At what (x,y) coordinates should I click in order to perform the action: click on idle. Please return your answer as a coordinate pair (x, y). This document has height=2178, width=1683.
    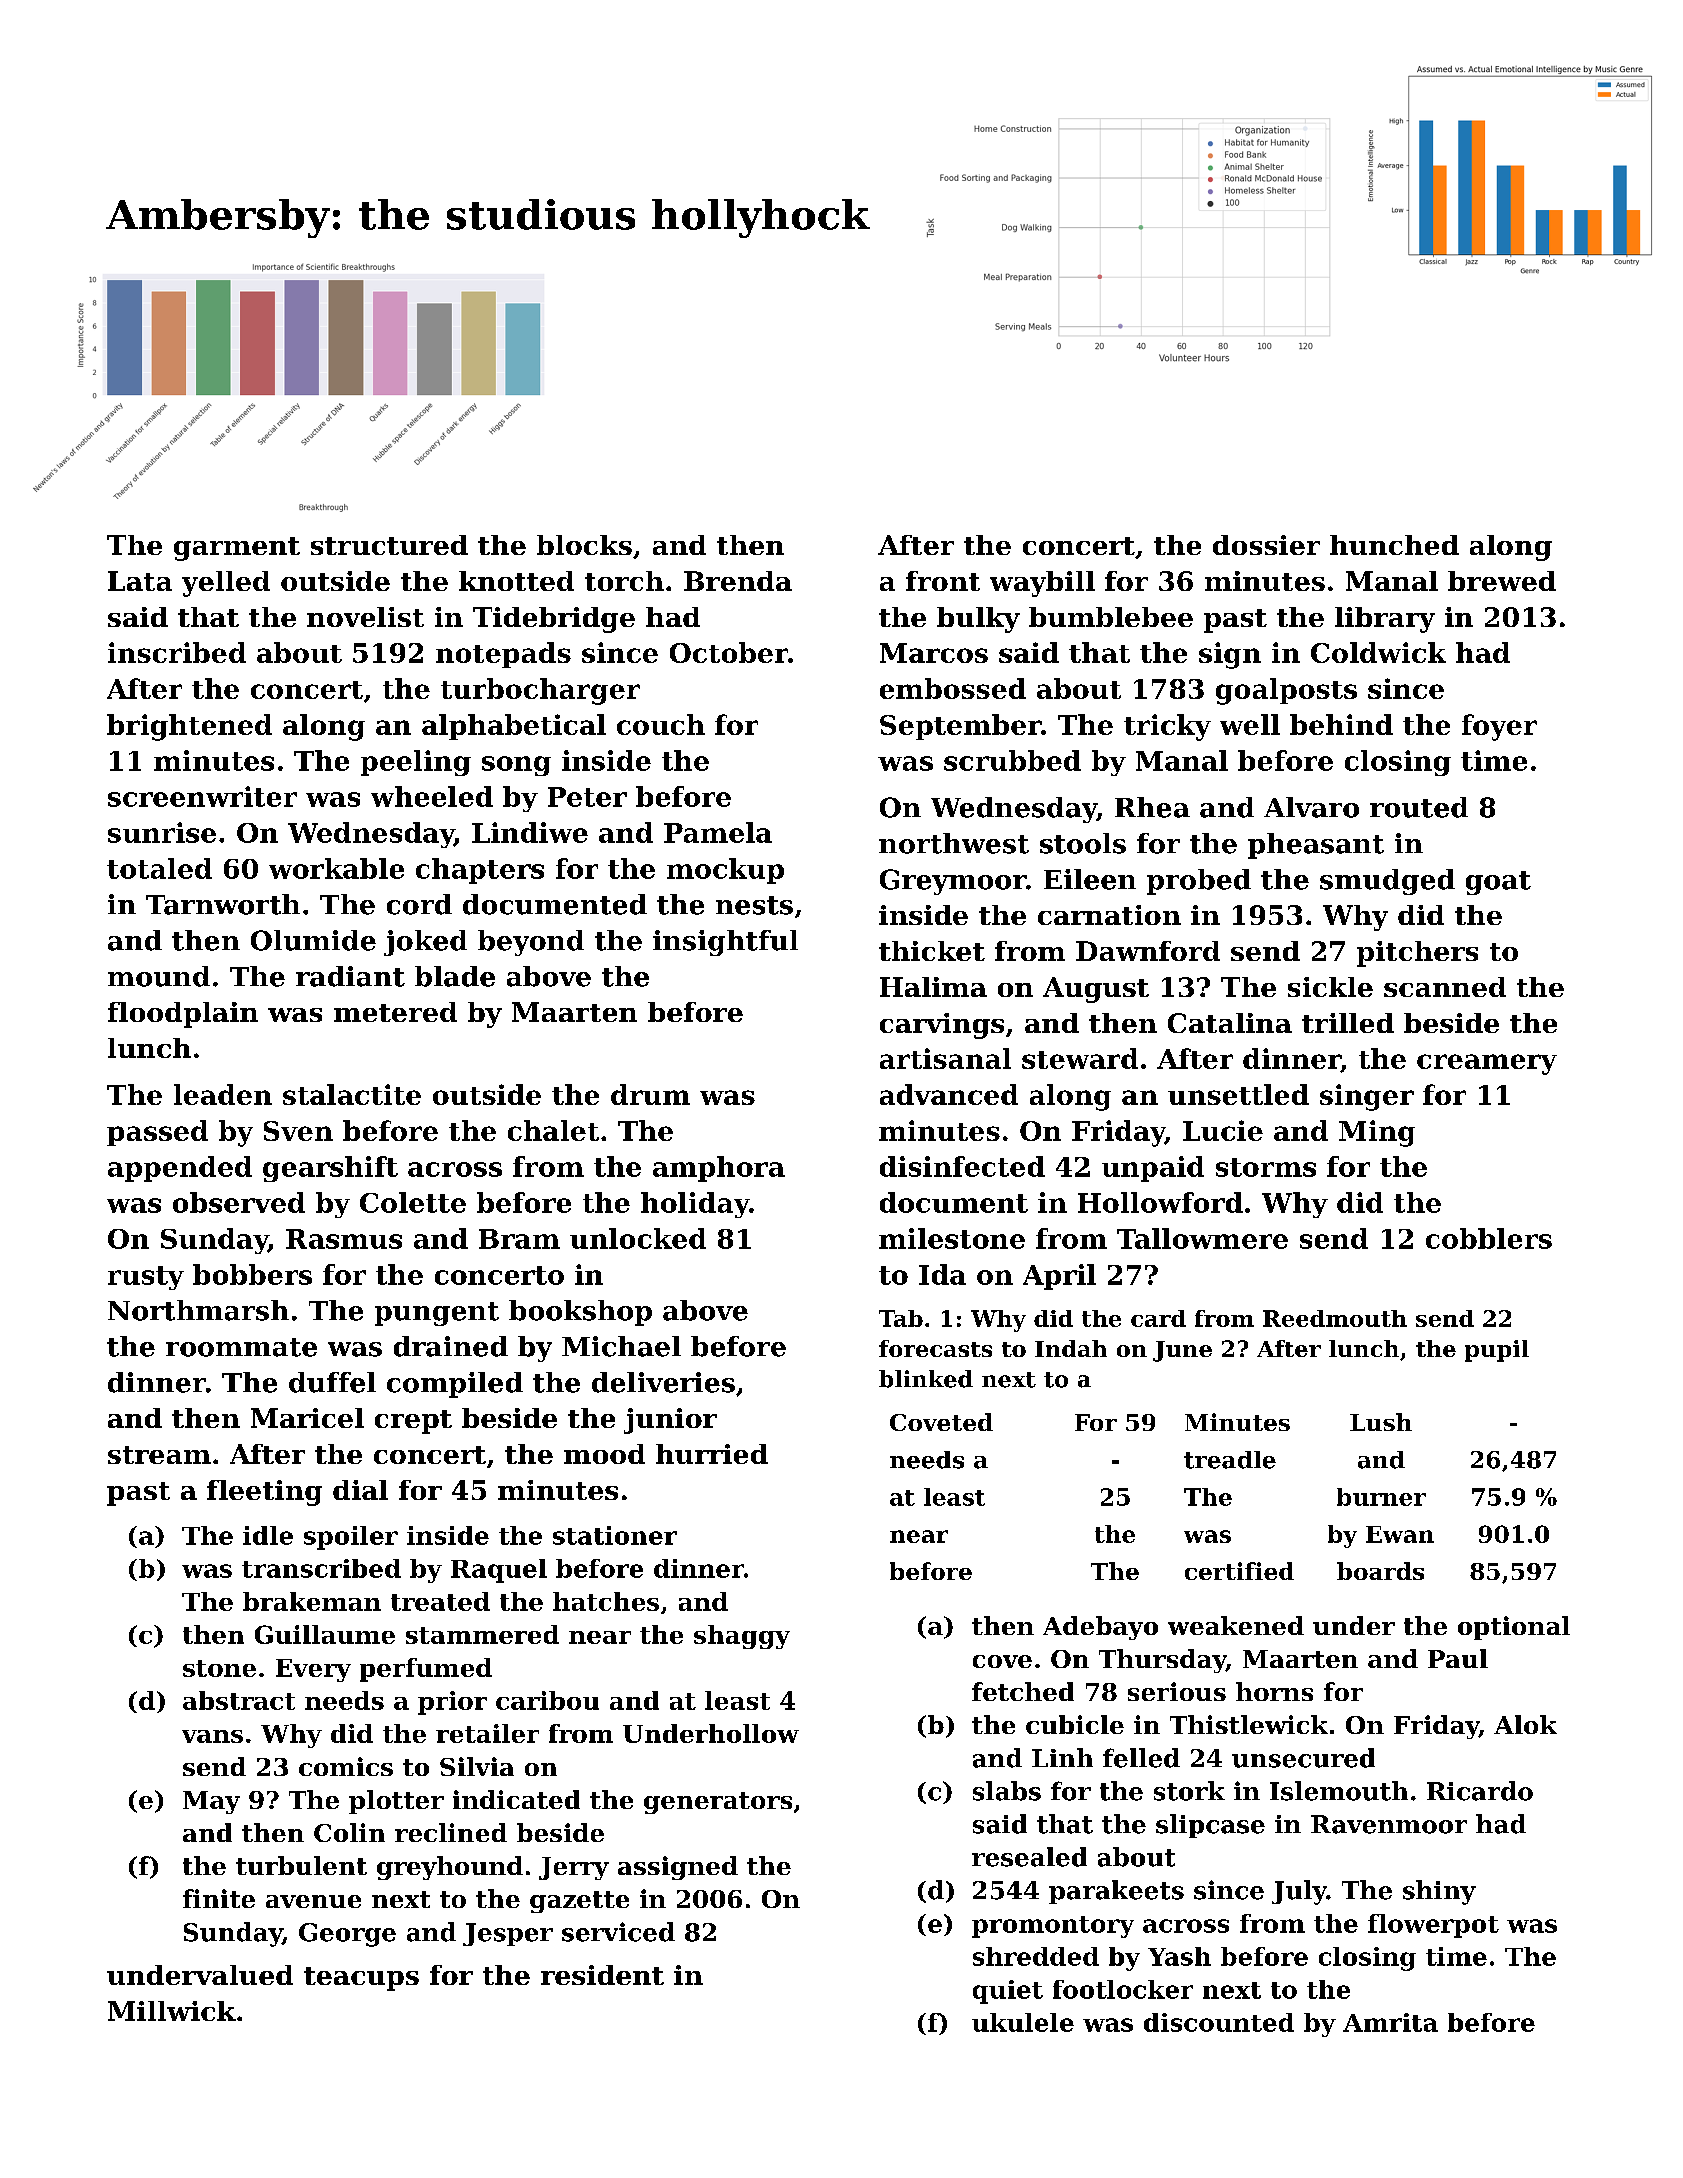
    Looking at the image, I should click on (268, 1535).
